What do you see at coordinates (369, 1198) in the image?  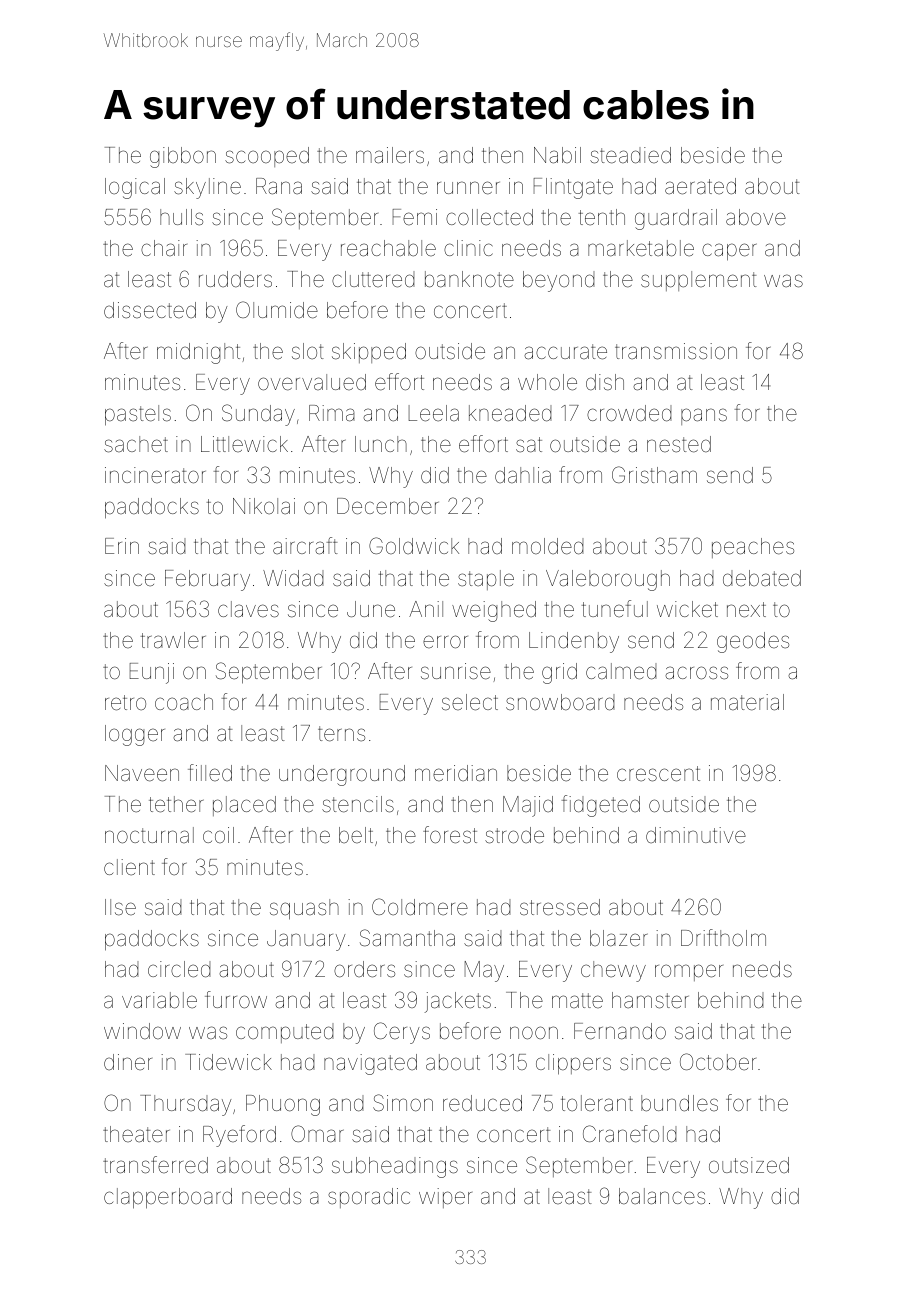 I see `sporadic` at bounding box center [369, 1198].
